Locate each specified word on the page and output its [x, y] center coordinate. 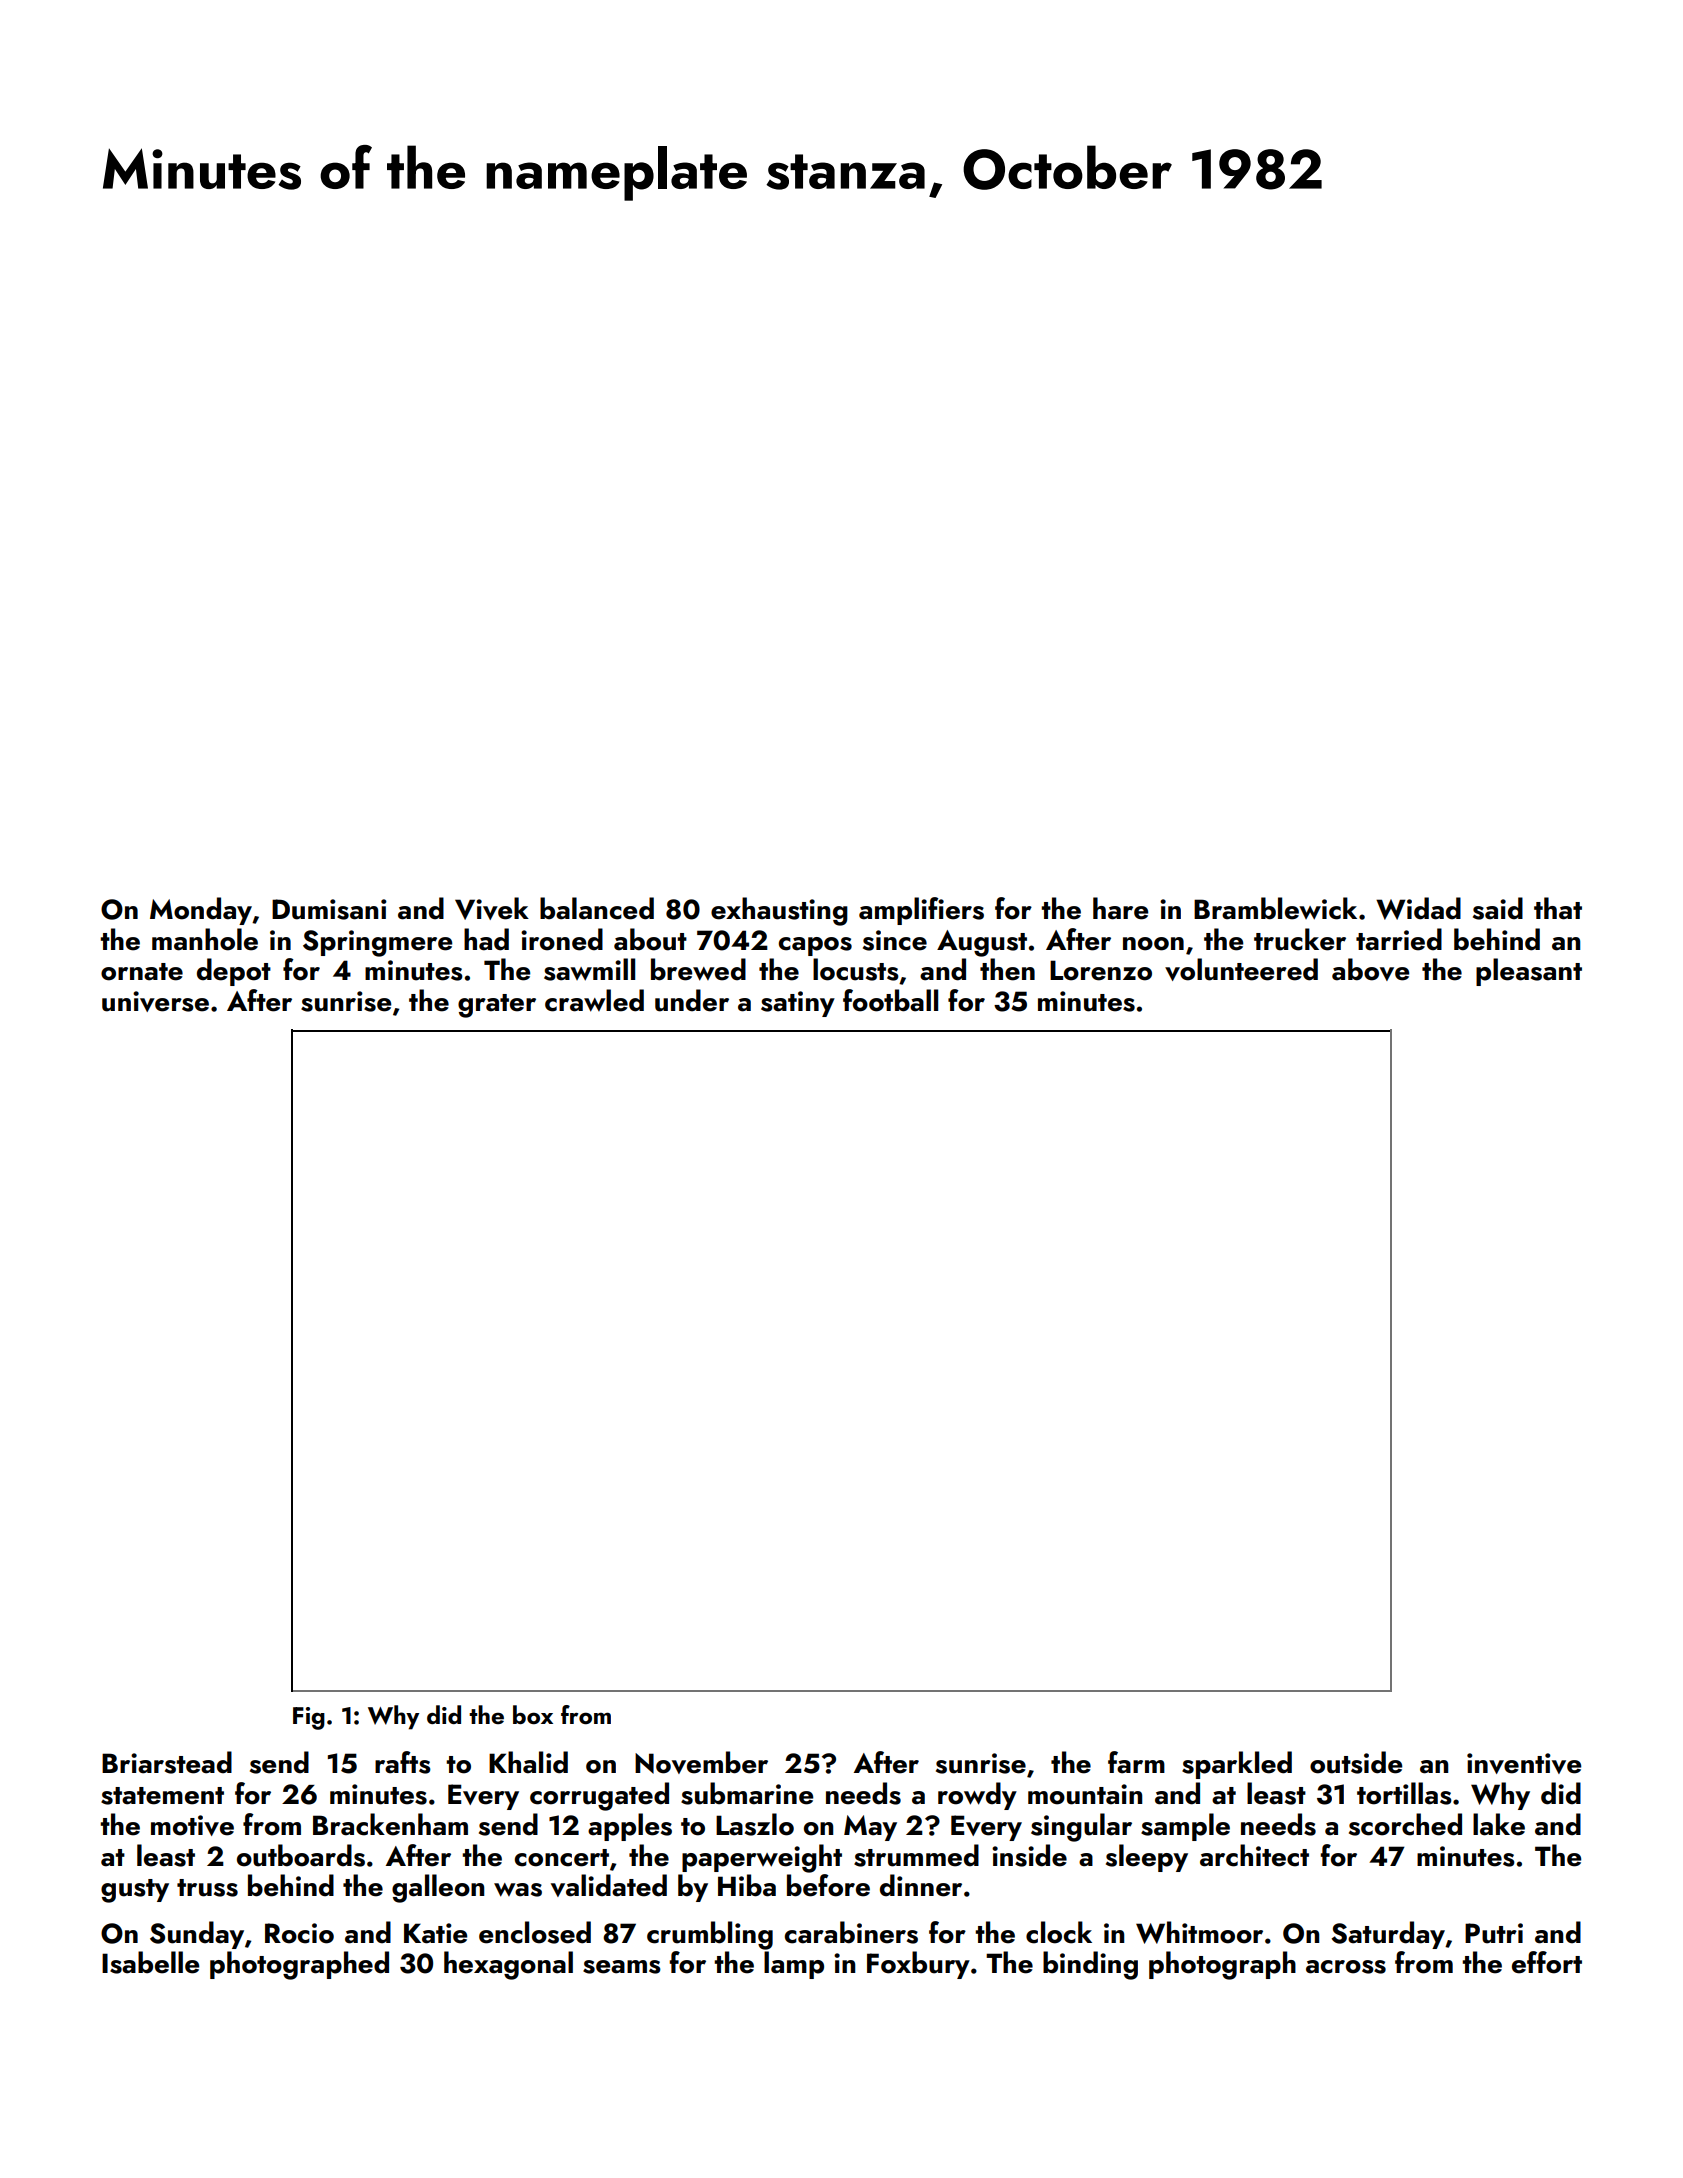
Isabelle [150, 1962]
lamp [794, 1965]
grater [497, 1006]
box [533, 1714]
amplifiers [921, 911]
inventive [1524, 1763]
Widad [1418, 908]
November [701, 1762]
